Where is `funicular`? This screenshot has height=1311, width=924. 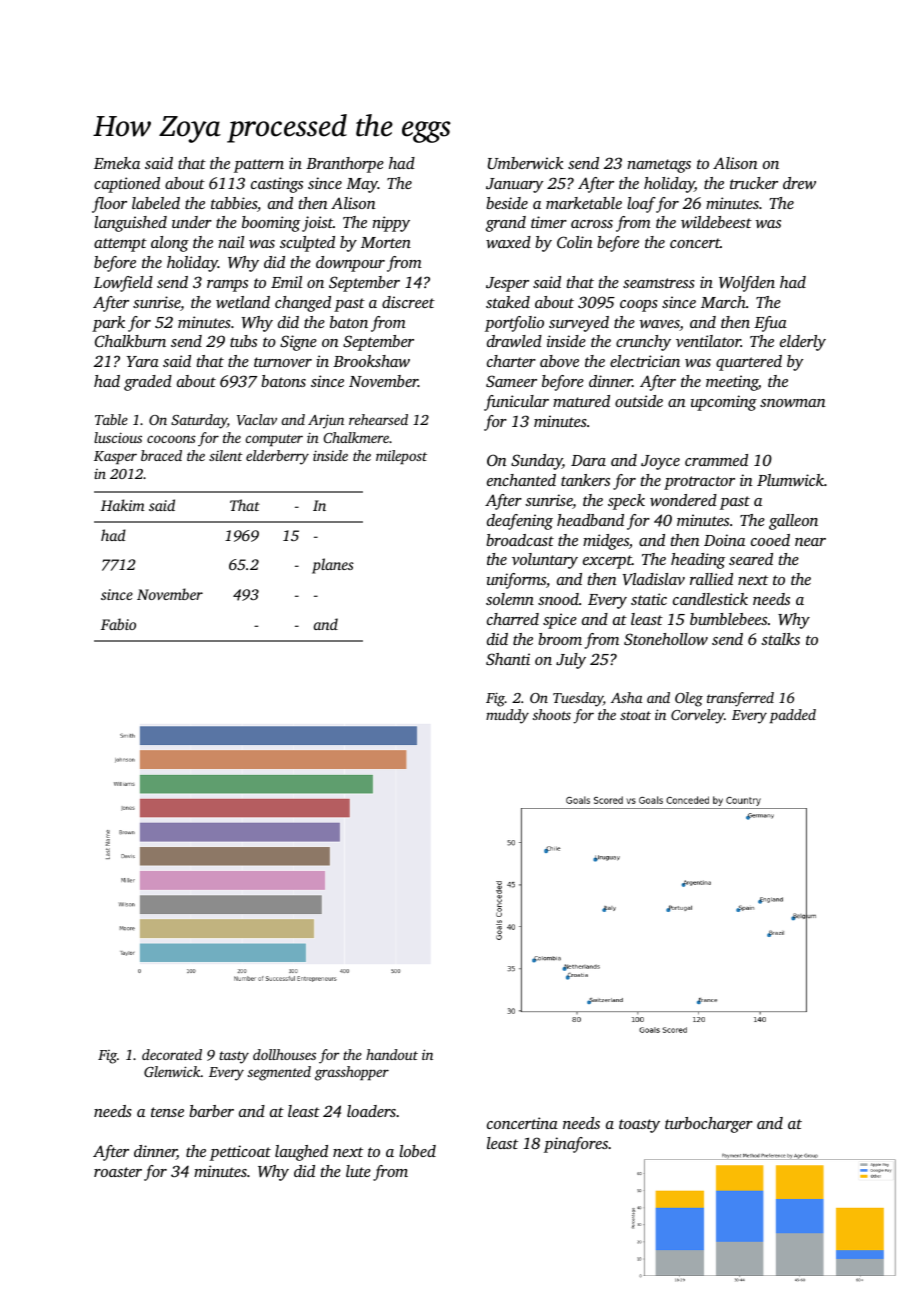
funicular is located at coordinates (516, 403).
